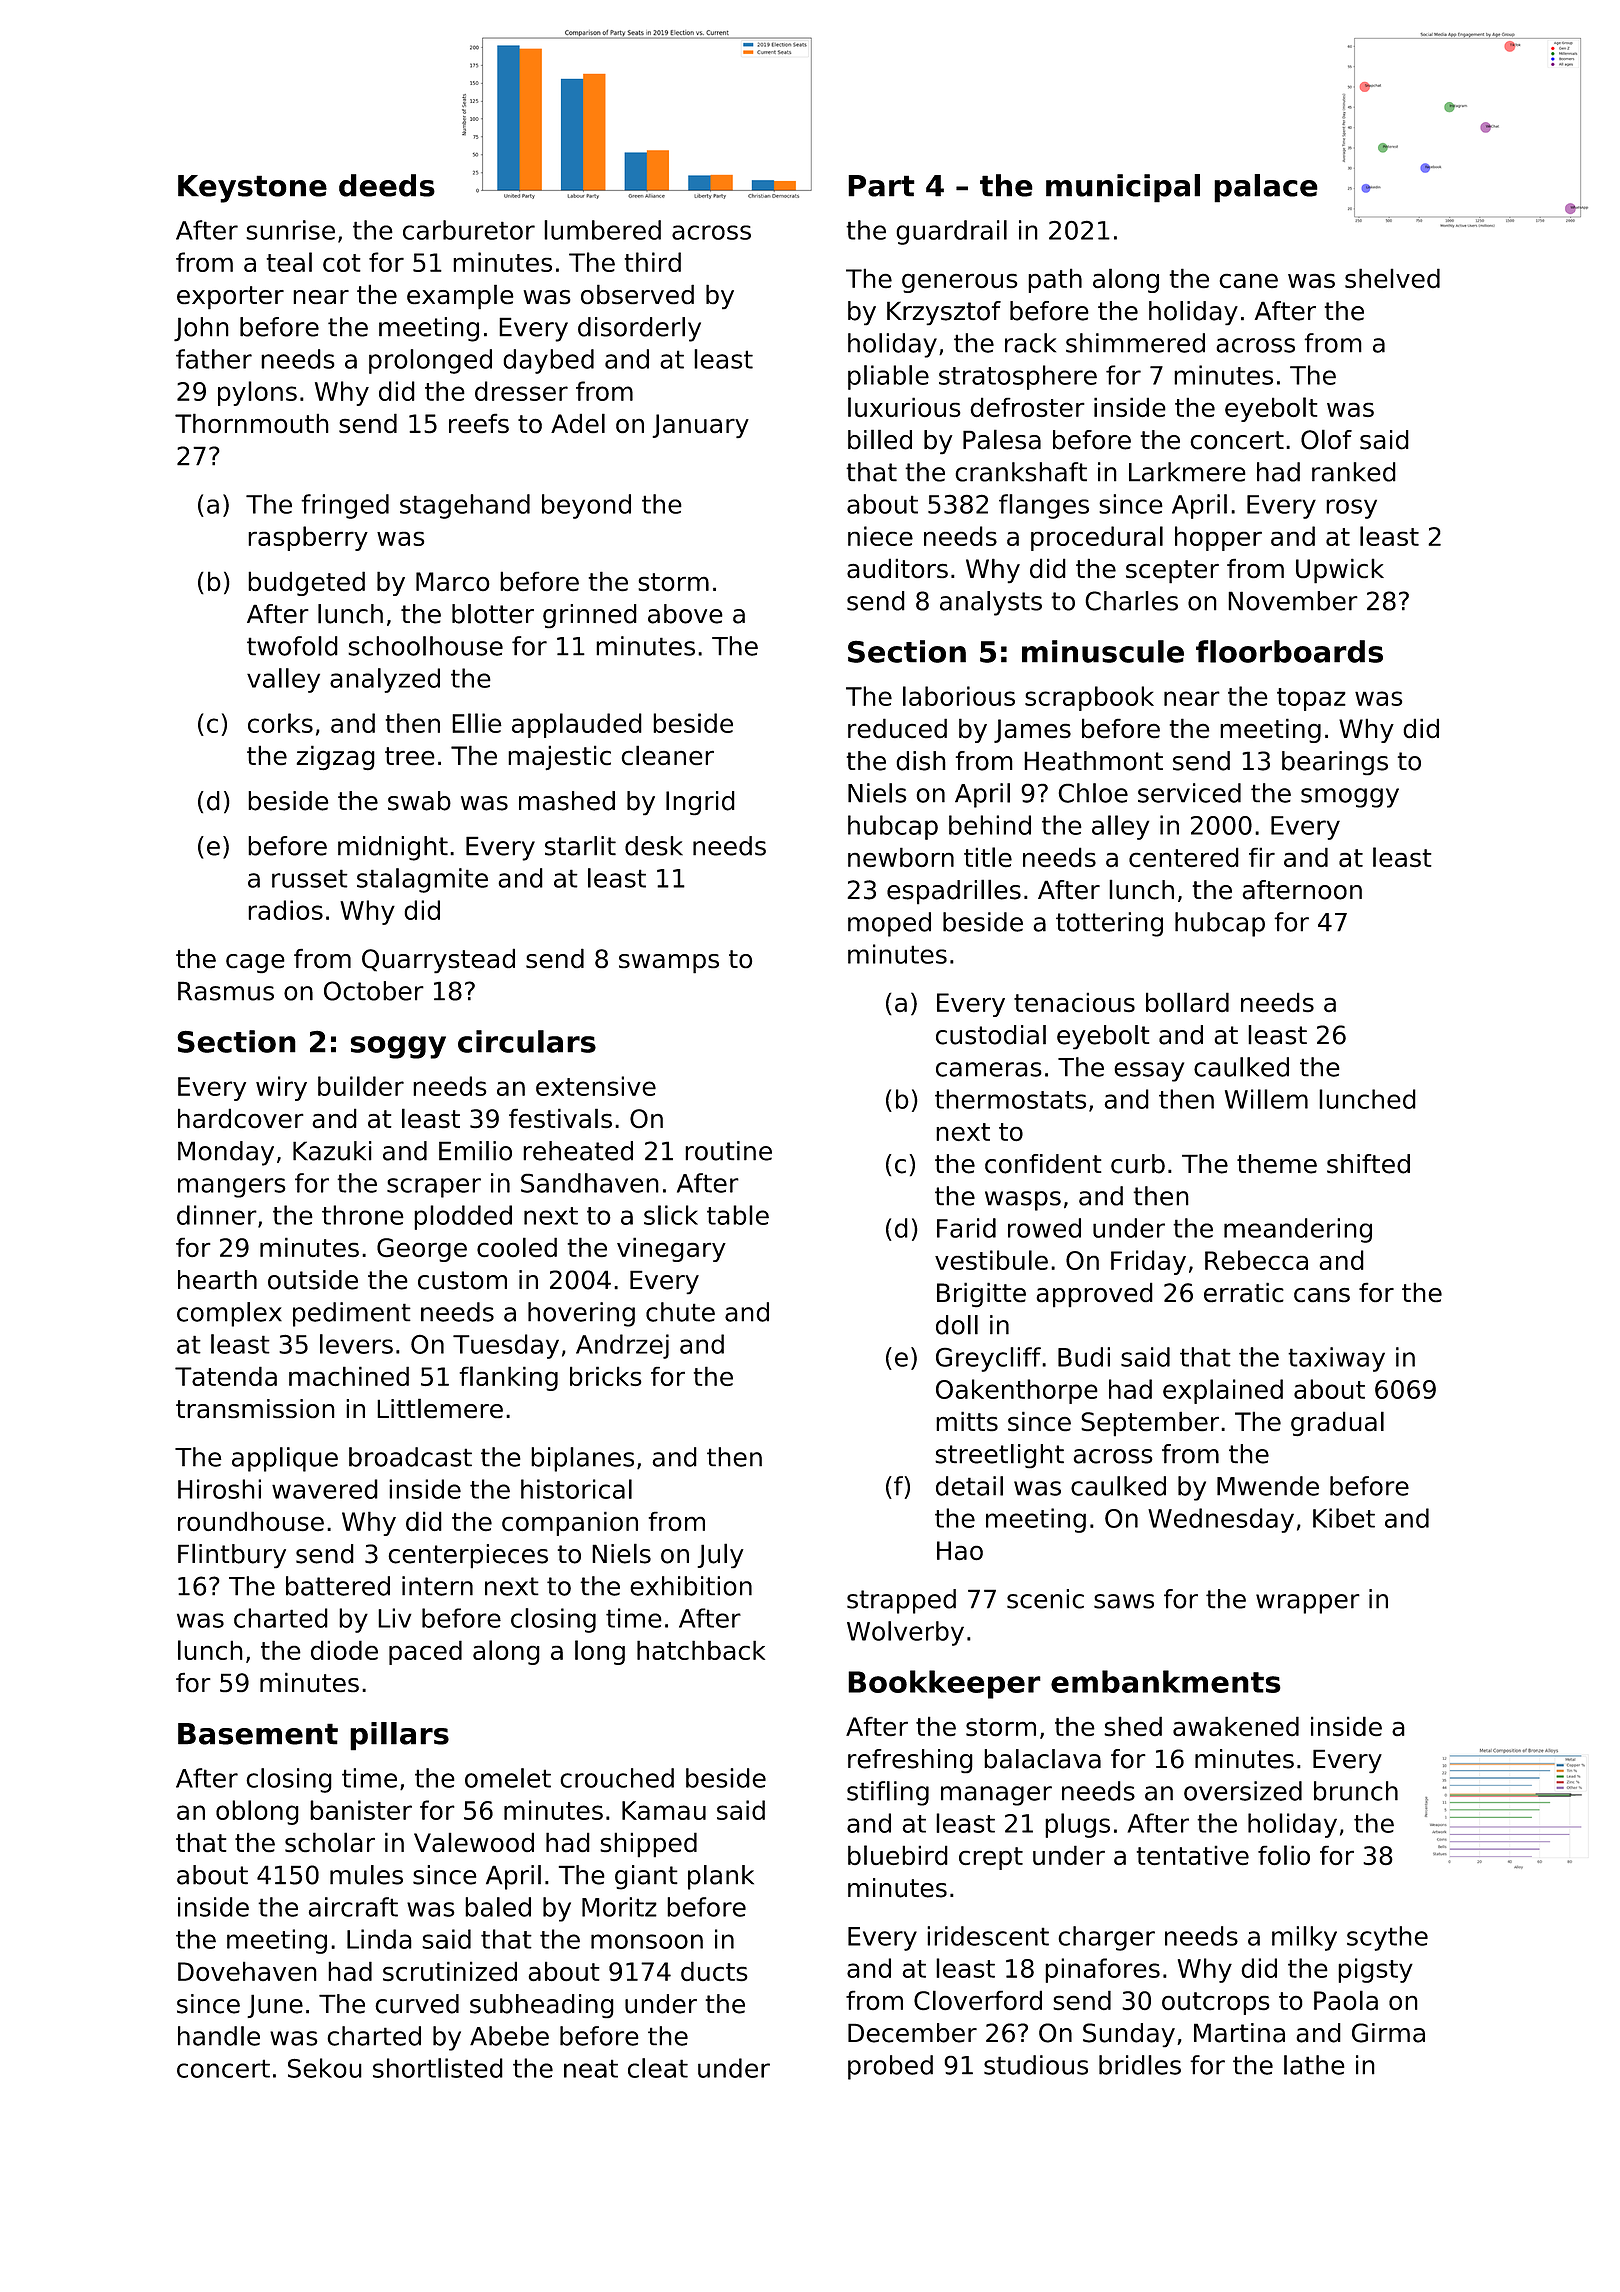 This screenshot has height=2292, width=1620. I want to click on Dovehaven, so click(247, 1971).
